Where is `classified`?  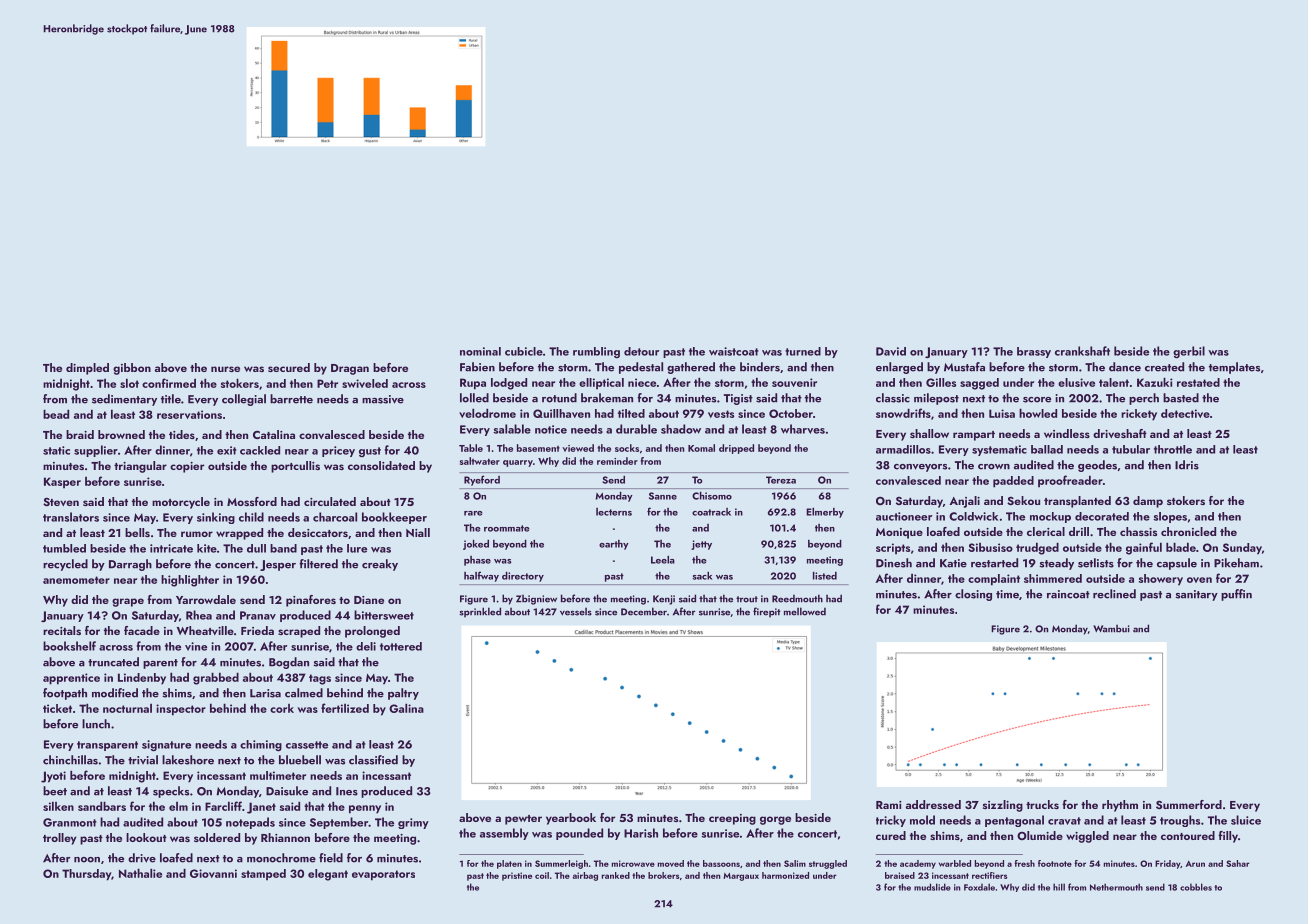
classified is located at coordinates (373, 760).
